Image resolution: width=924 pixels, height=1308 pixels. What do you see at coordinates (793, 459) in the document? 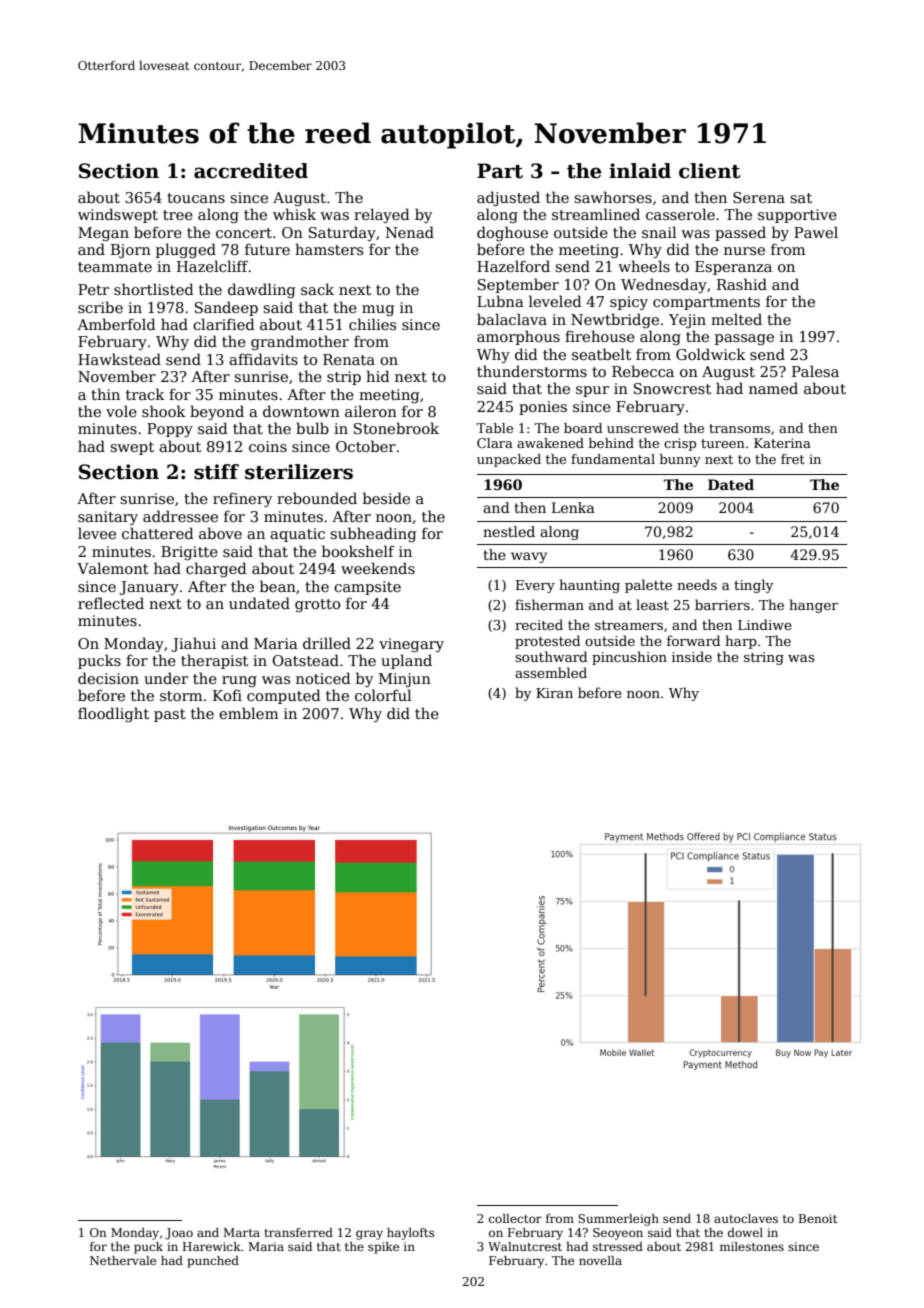
I see `fret` at bounding box center [793, 459].
